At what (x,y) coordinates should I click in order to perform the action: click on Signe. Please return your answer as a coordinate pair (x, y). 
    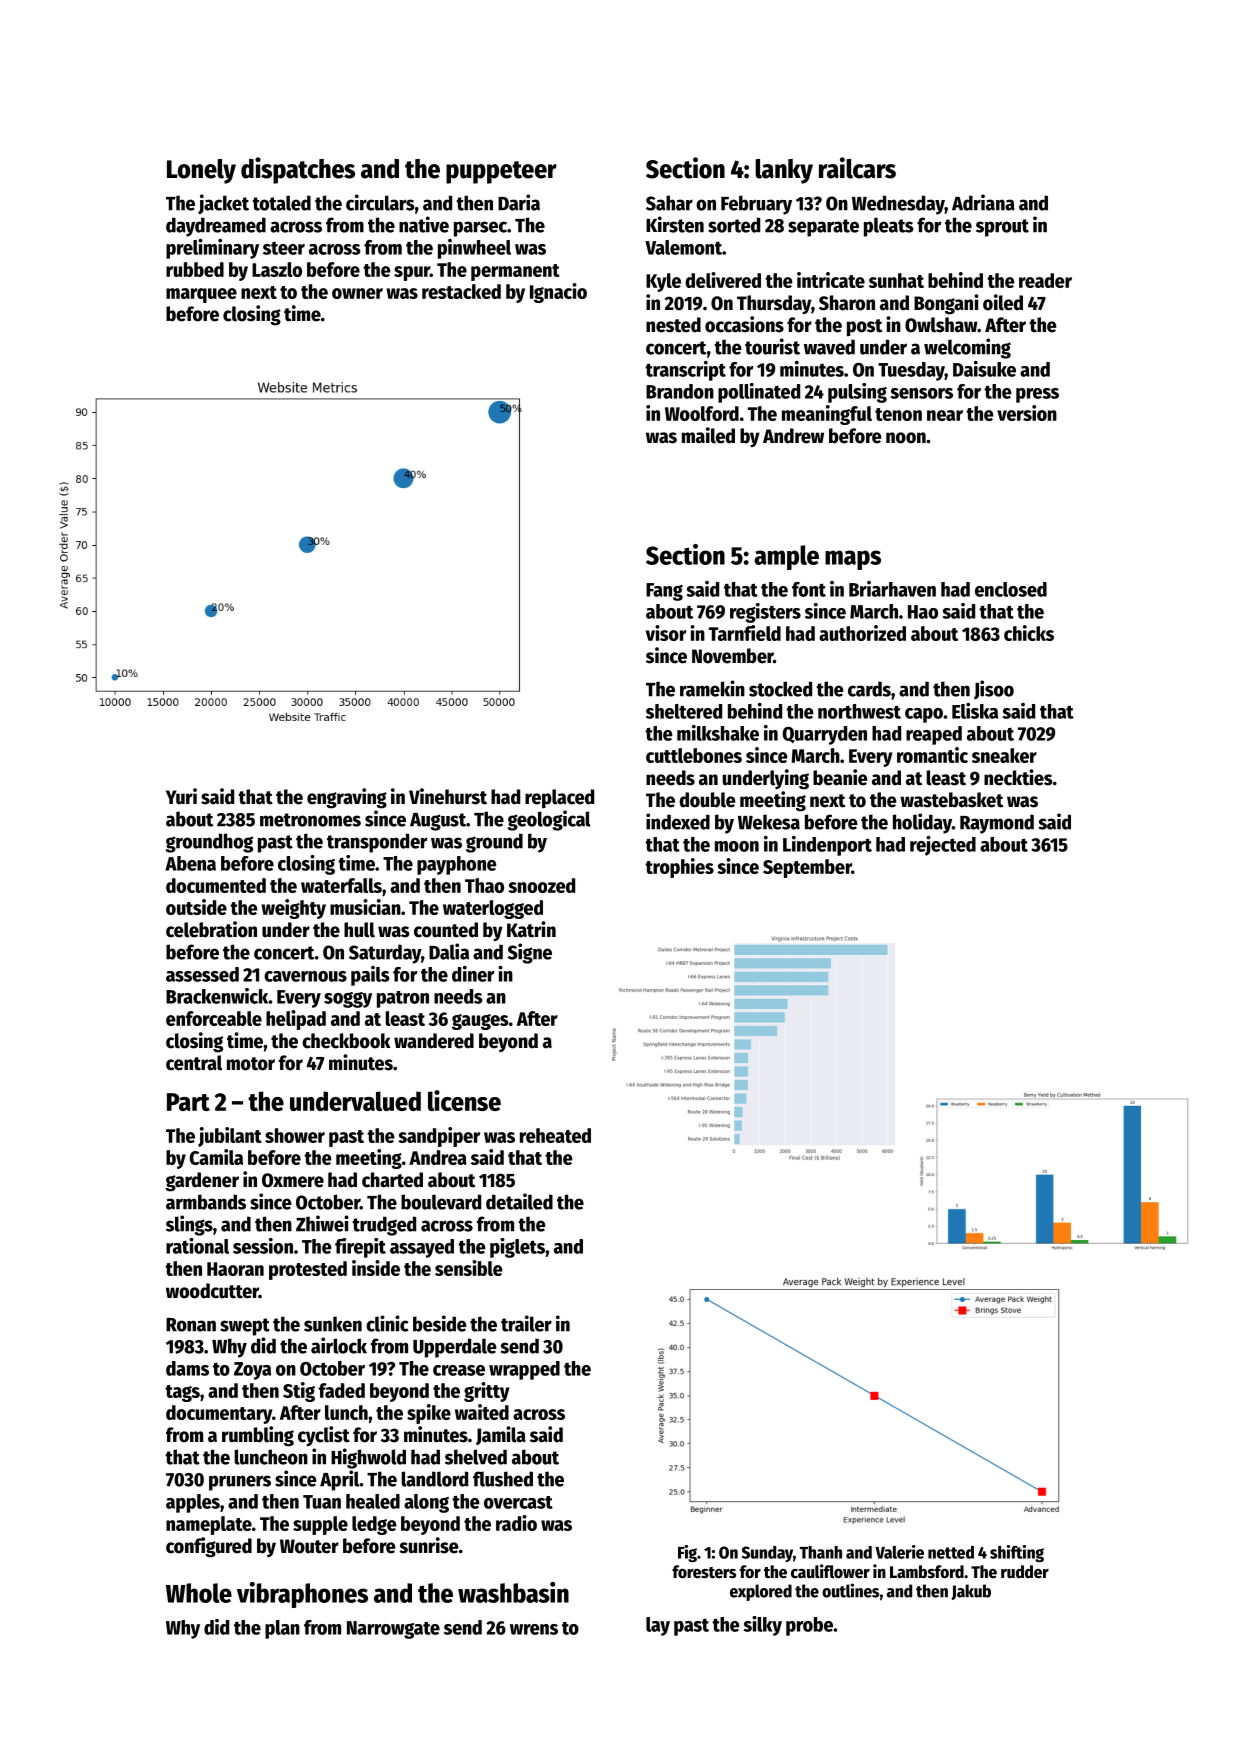
    Looking at the image, I should click on (530, 953).
